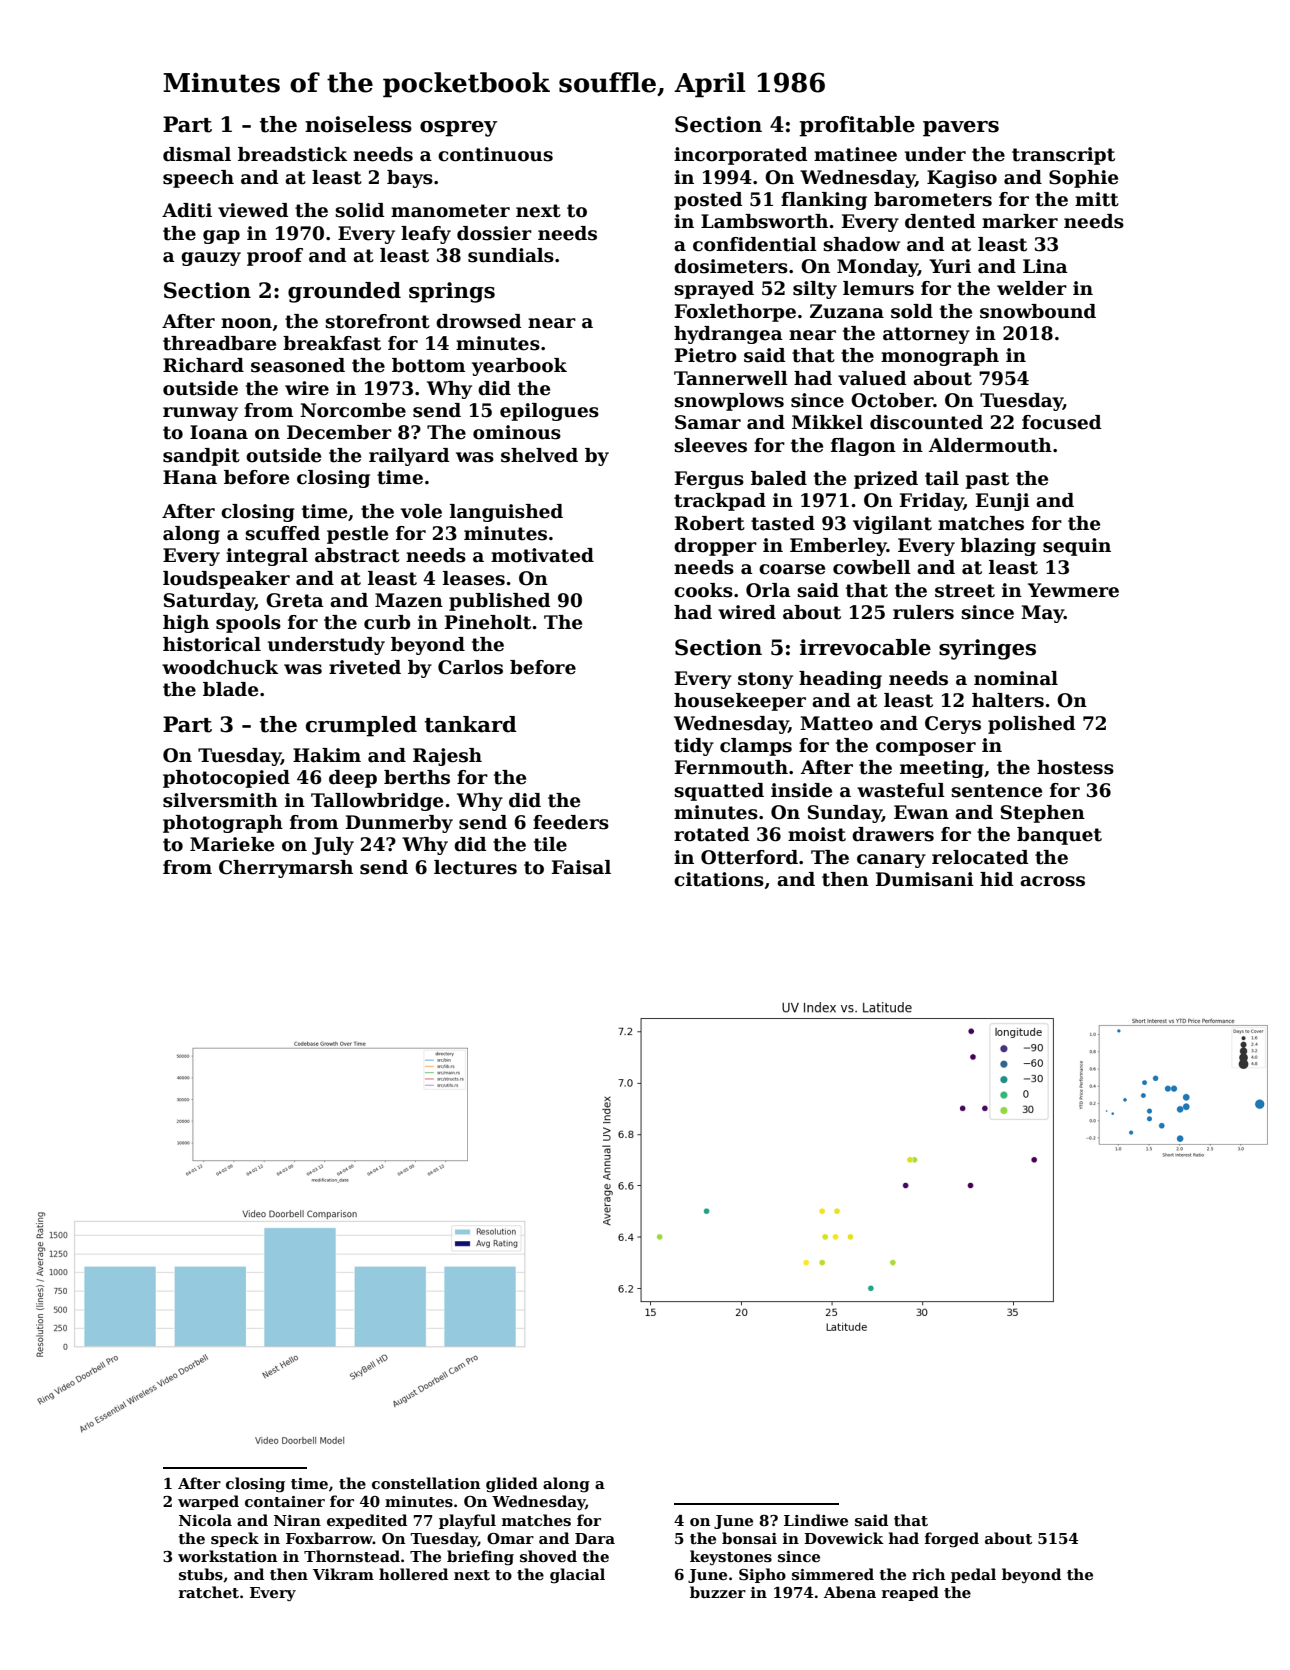 The width and height of the image is (1290, 1670). Describe the element at coordinates (952, 1540) in the image. I see `forged` at that location.
